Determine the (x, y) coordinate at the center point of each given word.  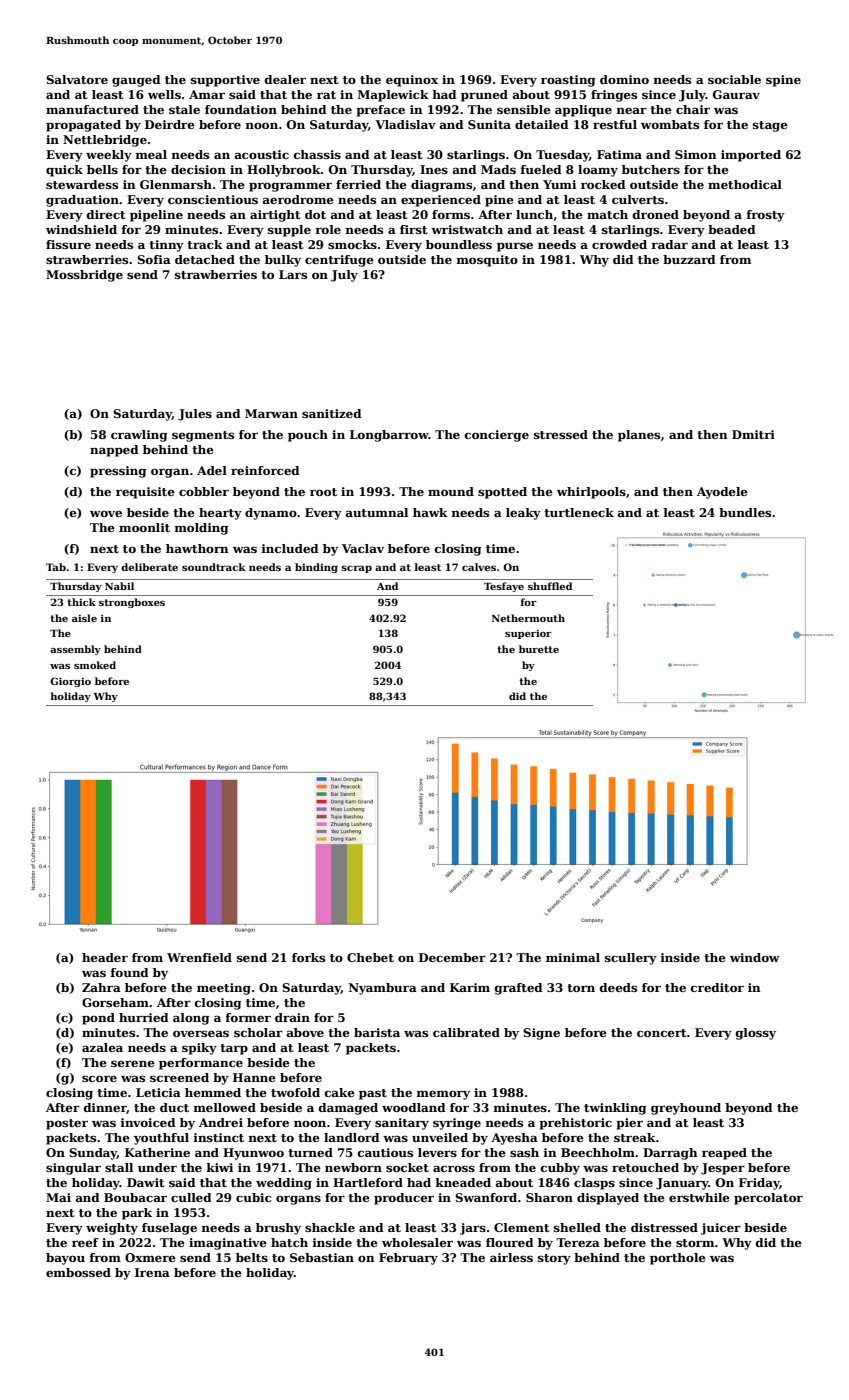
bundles (745, 512)
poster (67, 1124)
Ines (434, 169)
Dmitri (753, 434)
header (105, 957)
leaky (523, 514)
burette (539, 649)
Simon (696, 154)
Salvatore (77, 79)
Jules (195, 415)
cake (340, 1092)
